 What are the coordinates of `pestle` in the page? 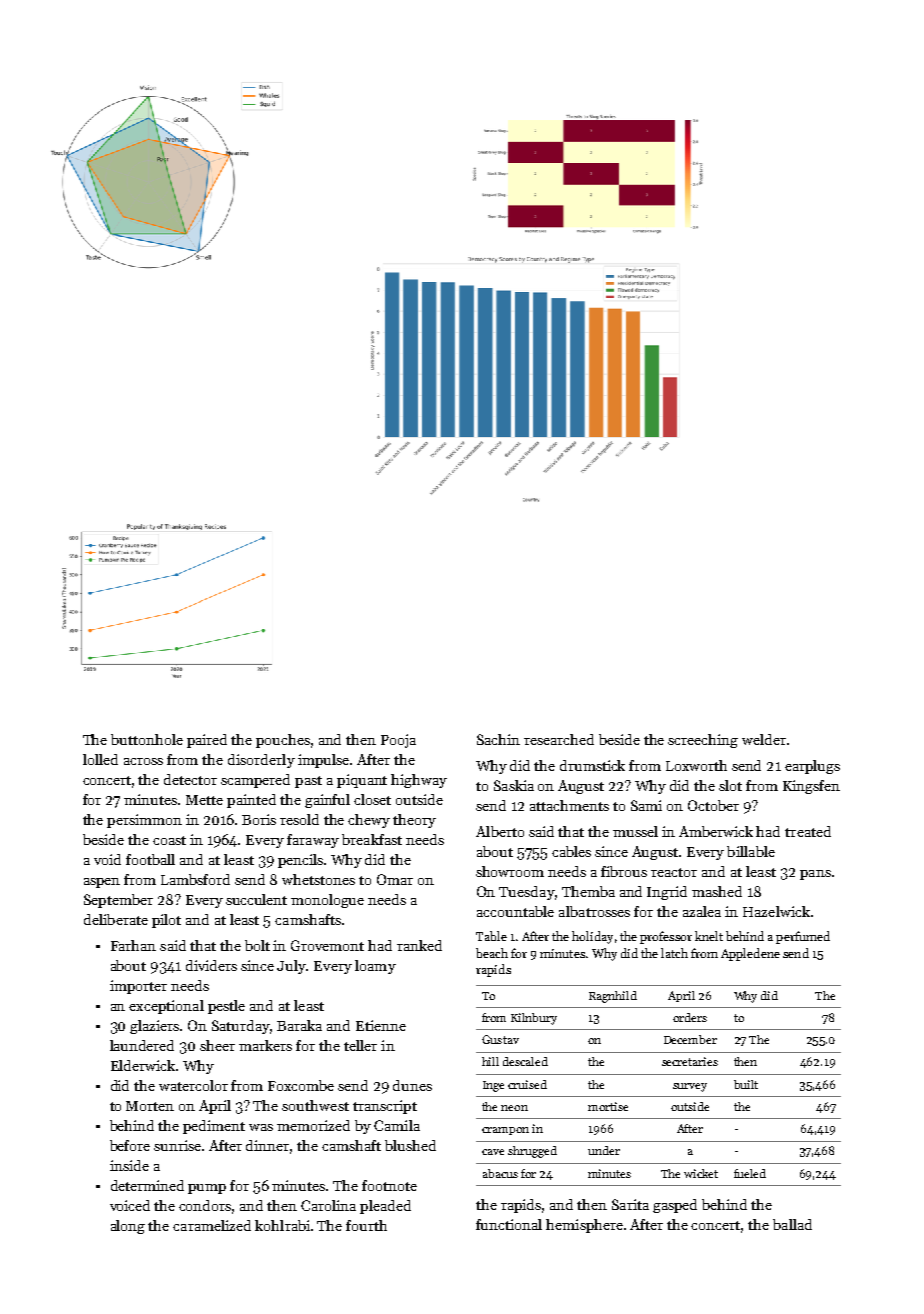 It's located at (226, 1007).
